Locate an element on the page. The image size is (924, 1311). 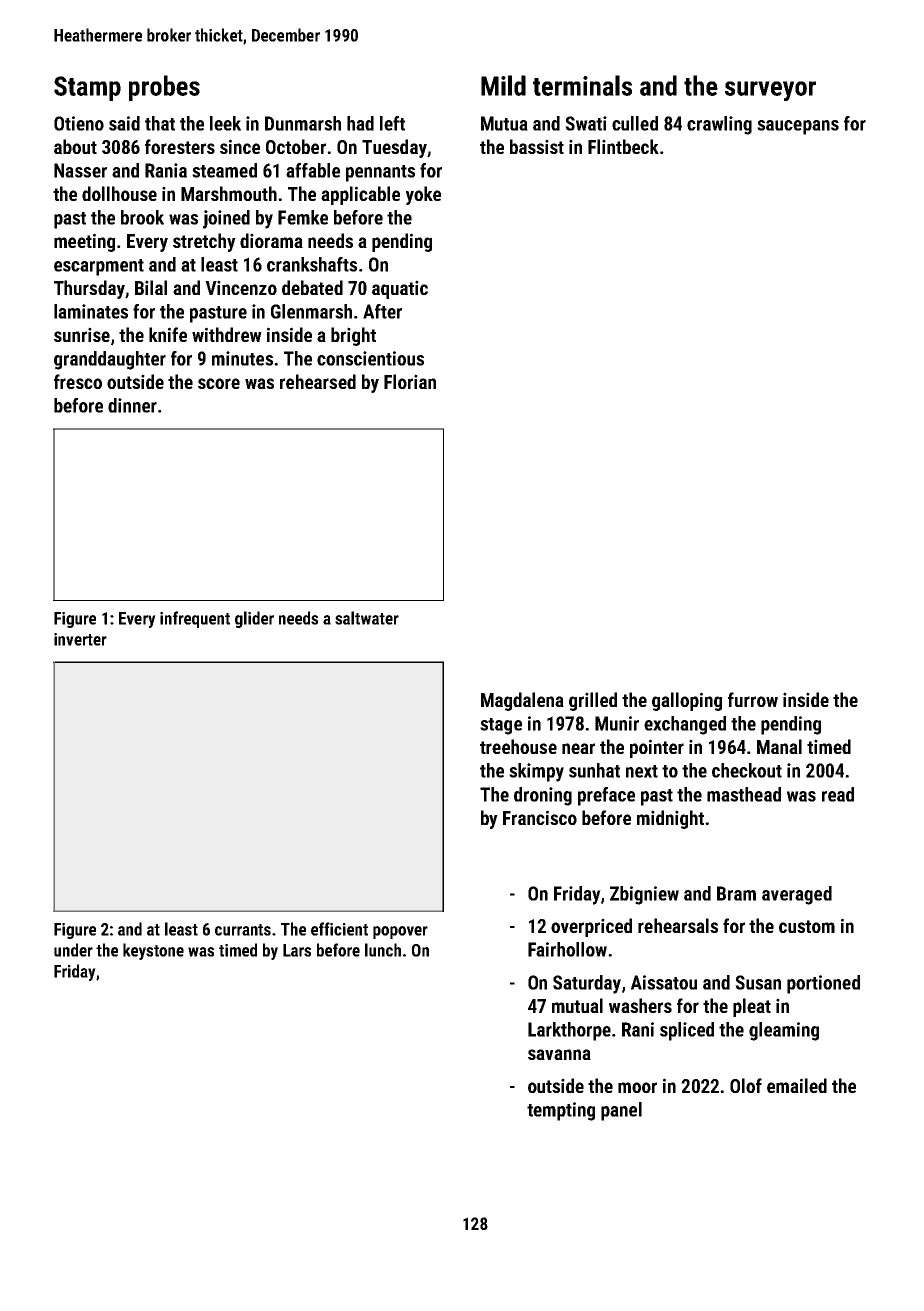
crawling is located at coordinates (719, 125).
